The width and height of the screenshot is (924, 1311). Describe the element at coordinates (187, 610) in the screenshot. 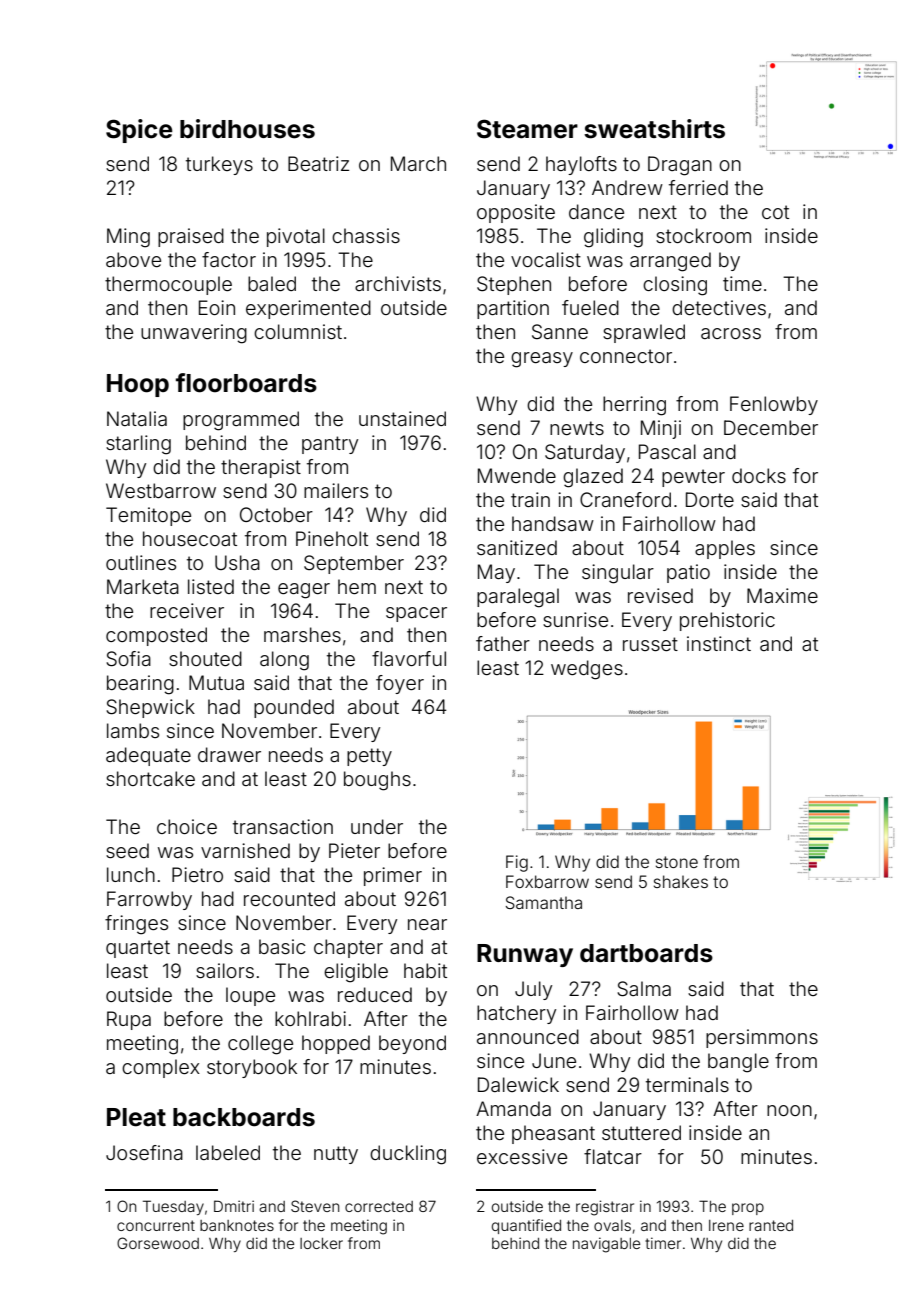

I see `receiver` at that location.
